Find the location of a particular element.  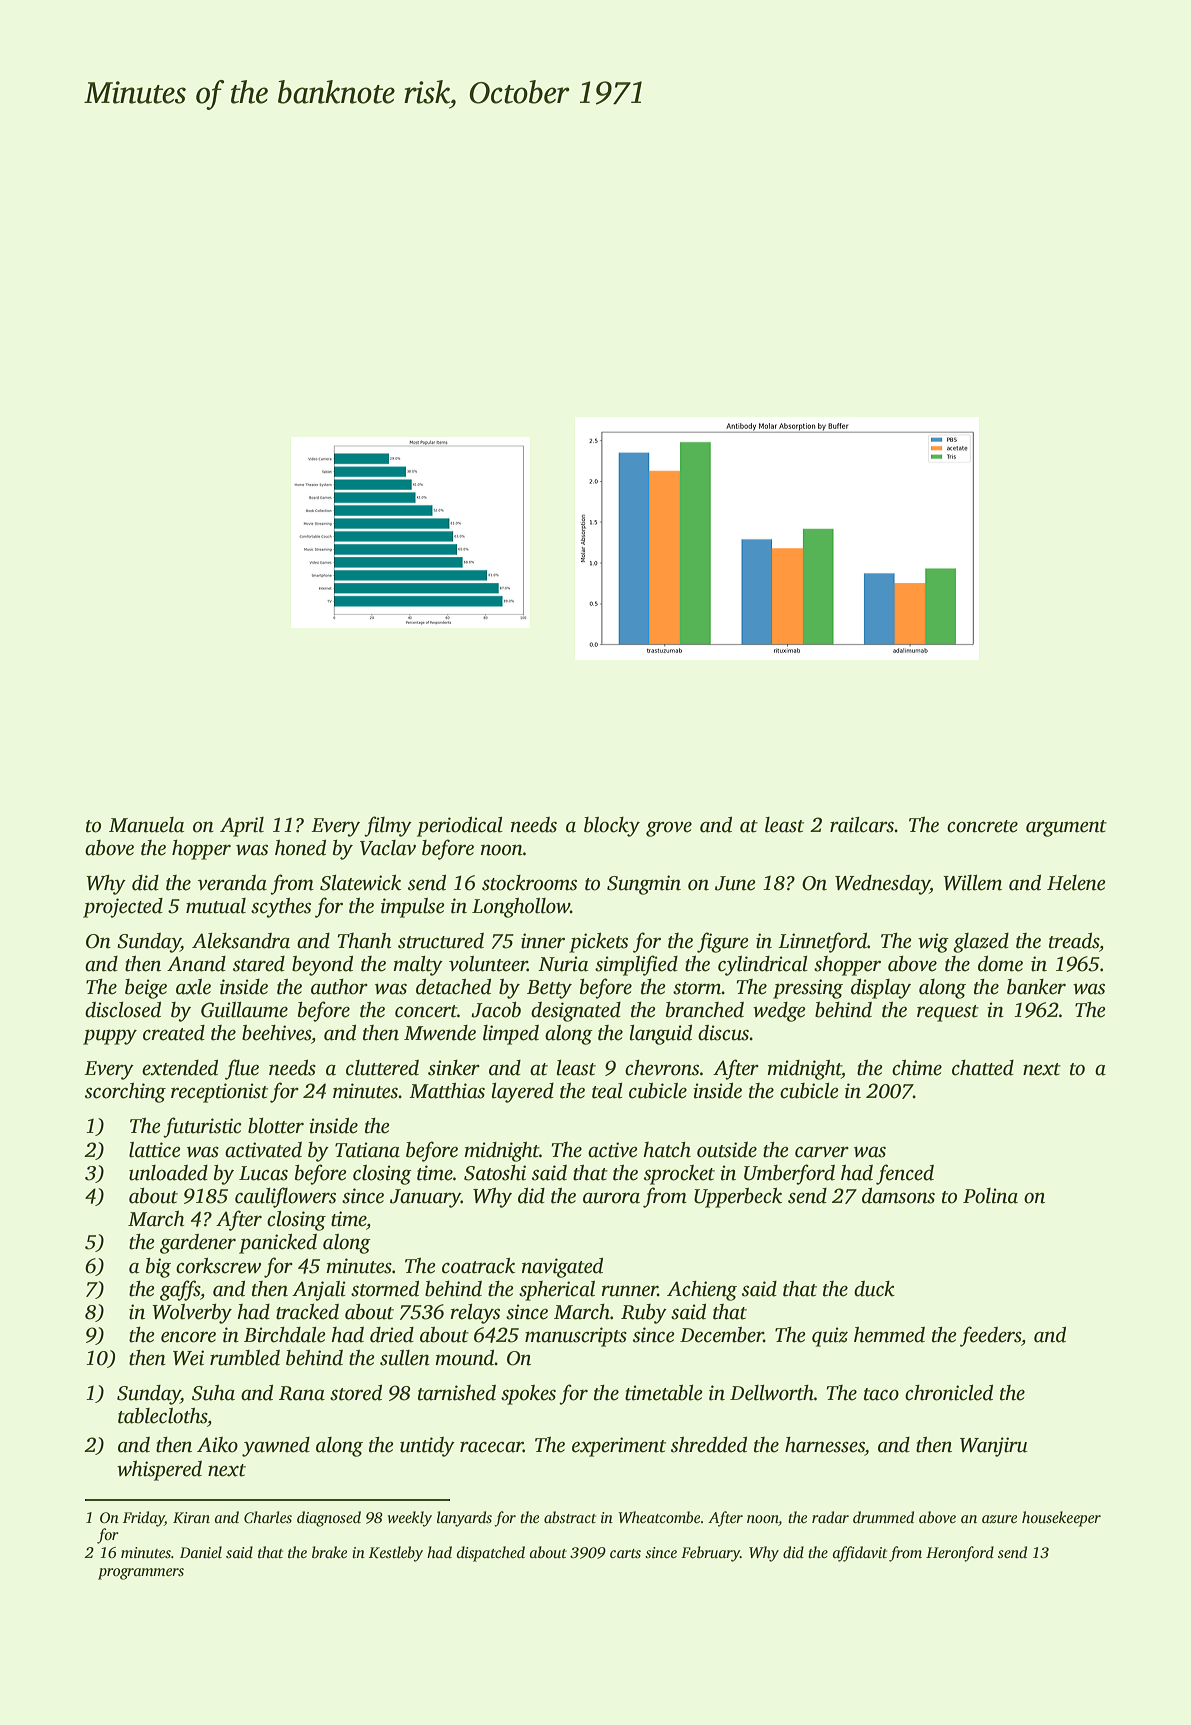

railcars is located at coordinates (862, 825).
